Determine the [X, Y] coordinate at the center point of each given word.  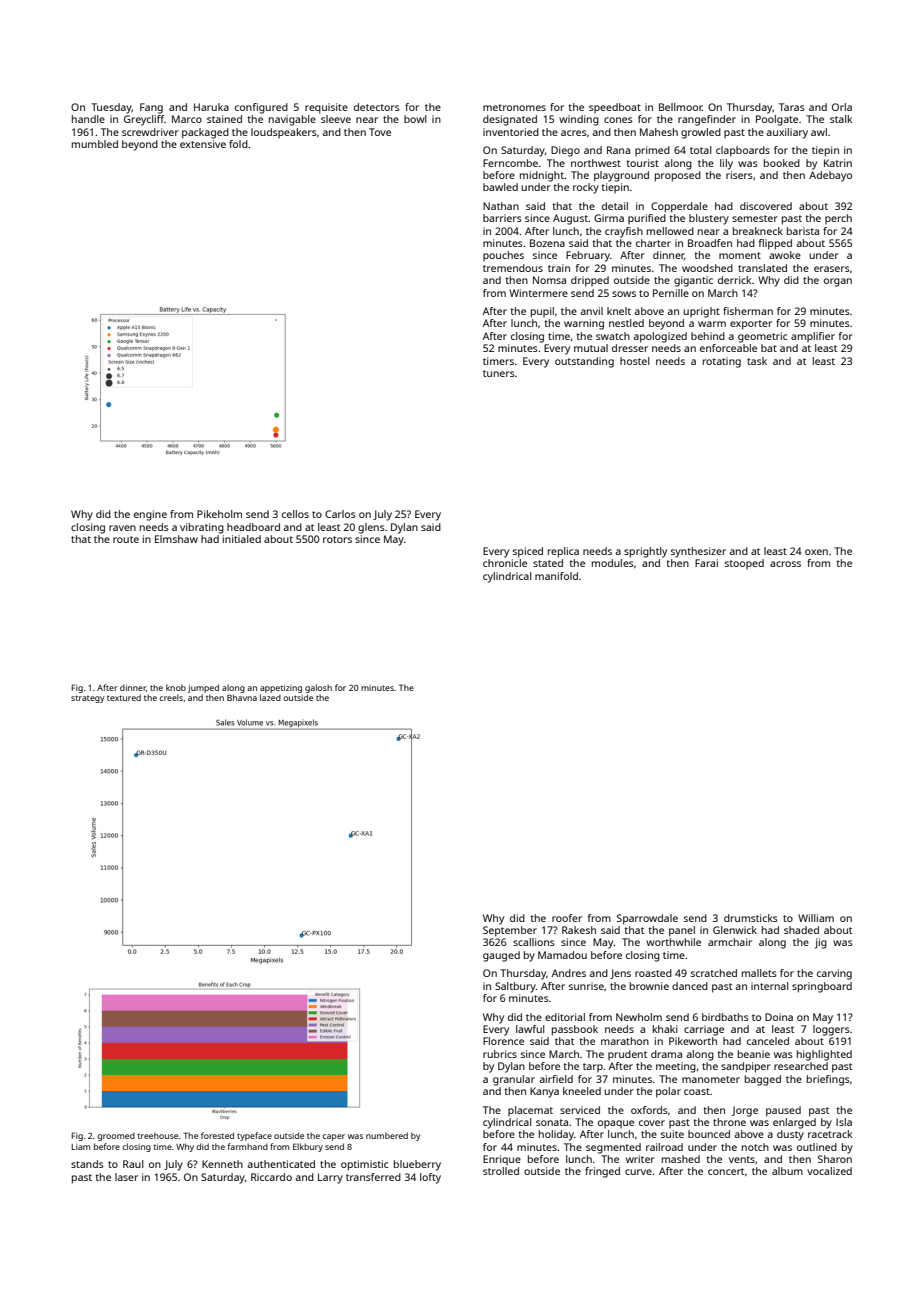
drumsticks [751, 918]
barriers [502, 218]
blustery [709, 219]
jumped [203, 688]
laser [126, 1177]
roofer [567, 918]
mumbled [95, 144]
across [785, 564]
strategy [87, 699]
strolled [501, 1171]
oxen [816, 552]
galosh [318, 688]
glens [371, 528]
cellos [295, 514]
